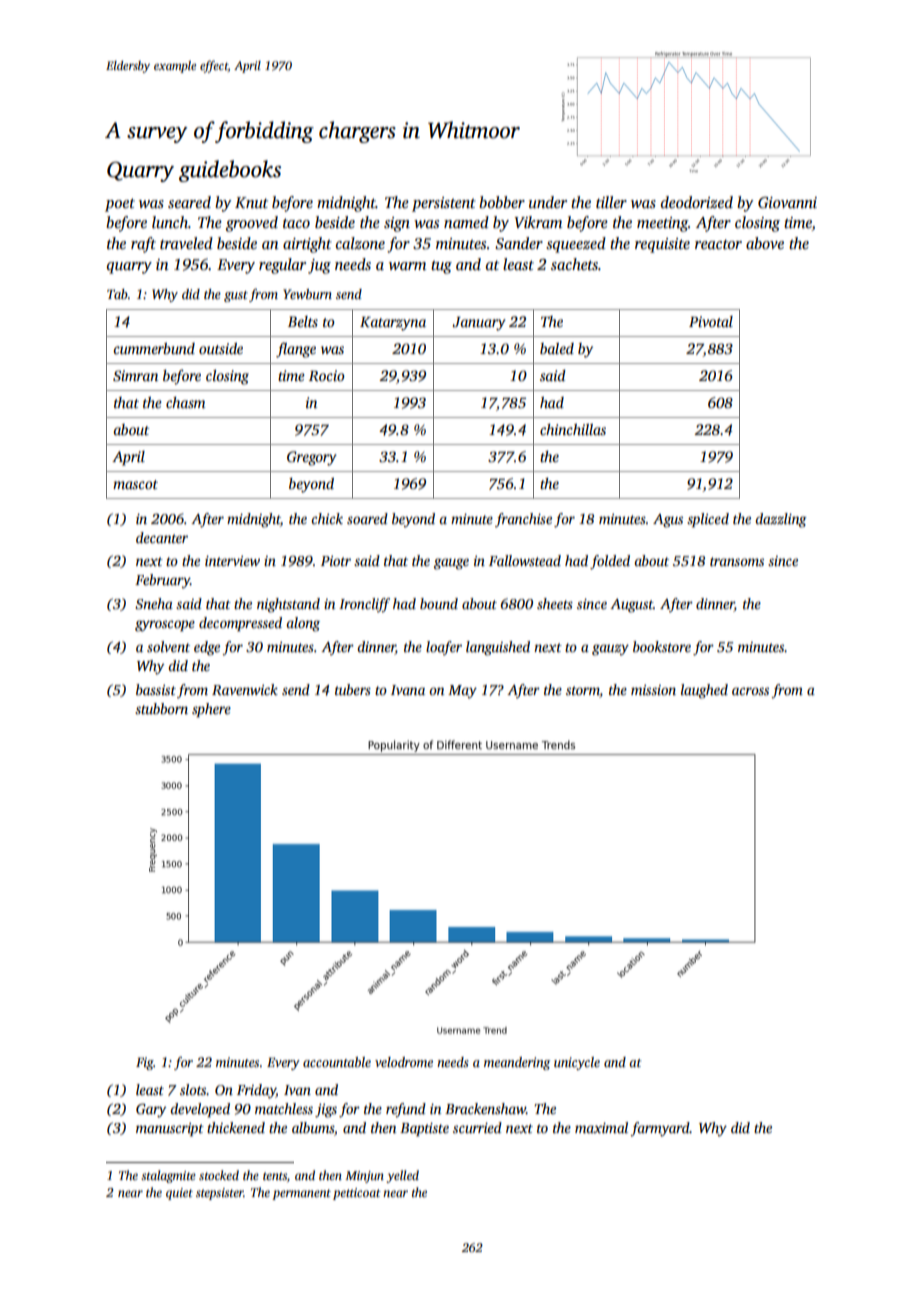 Image resolution: width=924 pixels, height=1308 pixels. I want to click on gauge, so click(451, 564).
